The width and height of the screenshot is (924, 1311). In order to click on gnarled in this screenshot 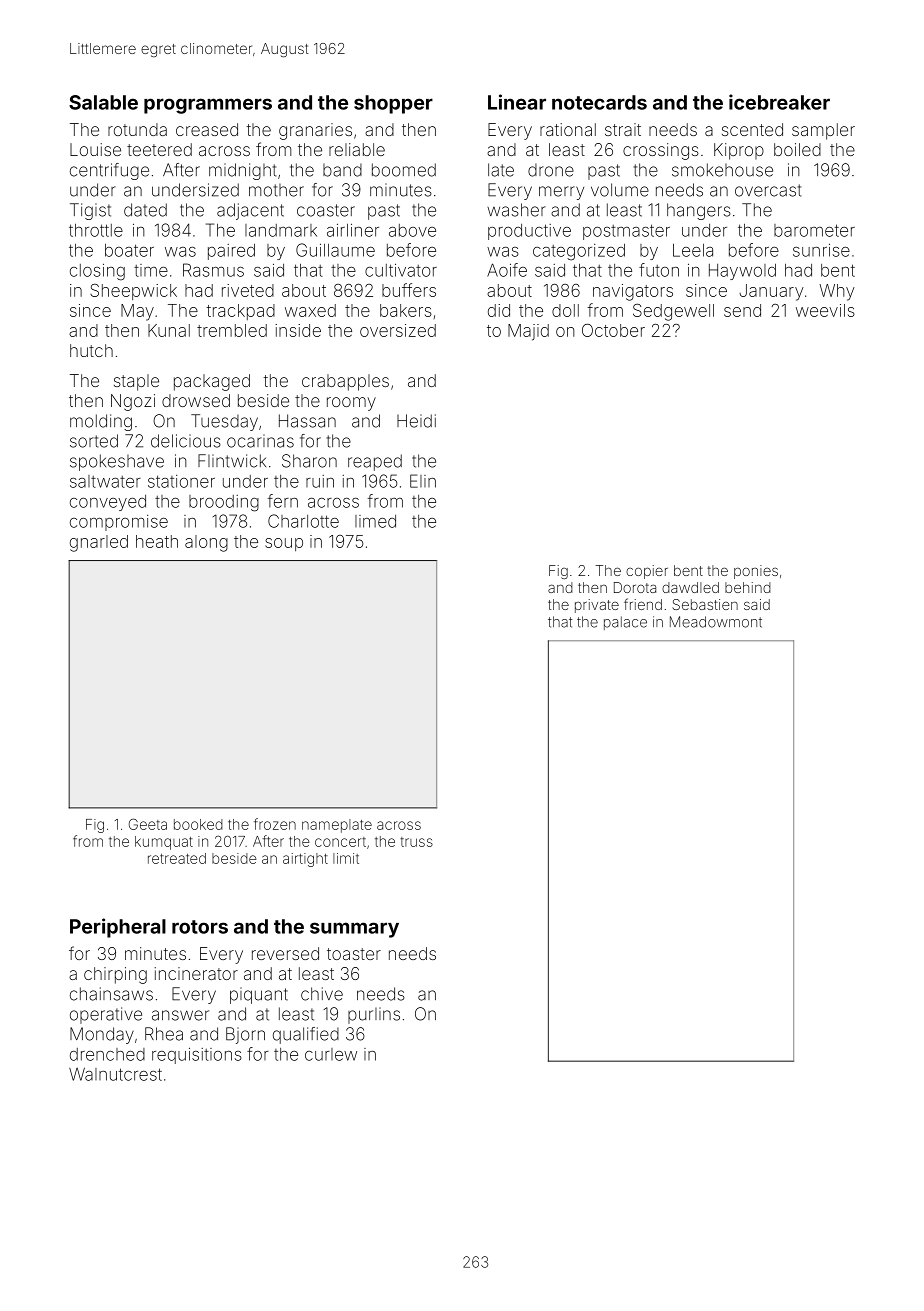, I will do `click(99, 543)`.
